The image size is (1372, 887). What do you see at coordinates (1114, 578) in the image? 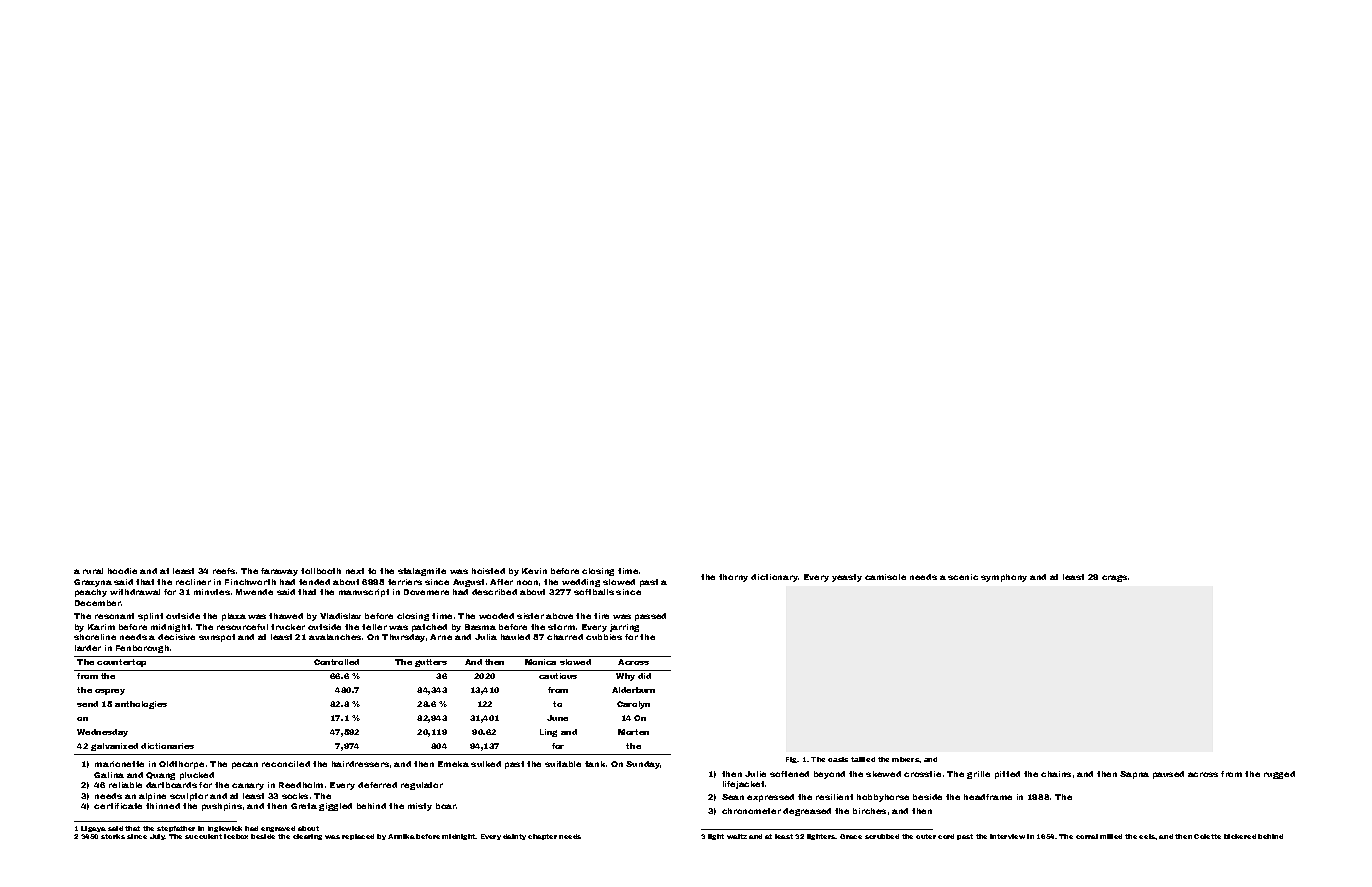
I see `crags` at bounding box center [1114, 578].
